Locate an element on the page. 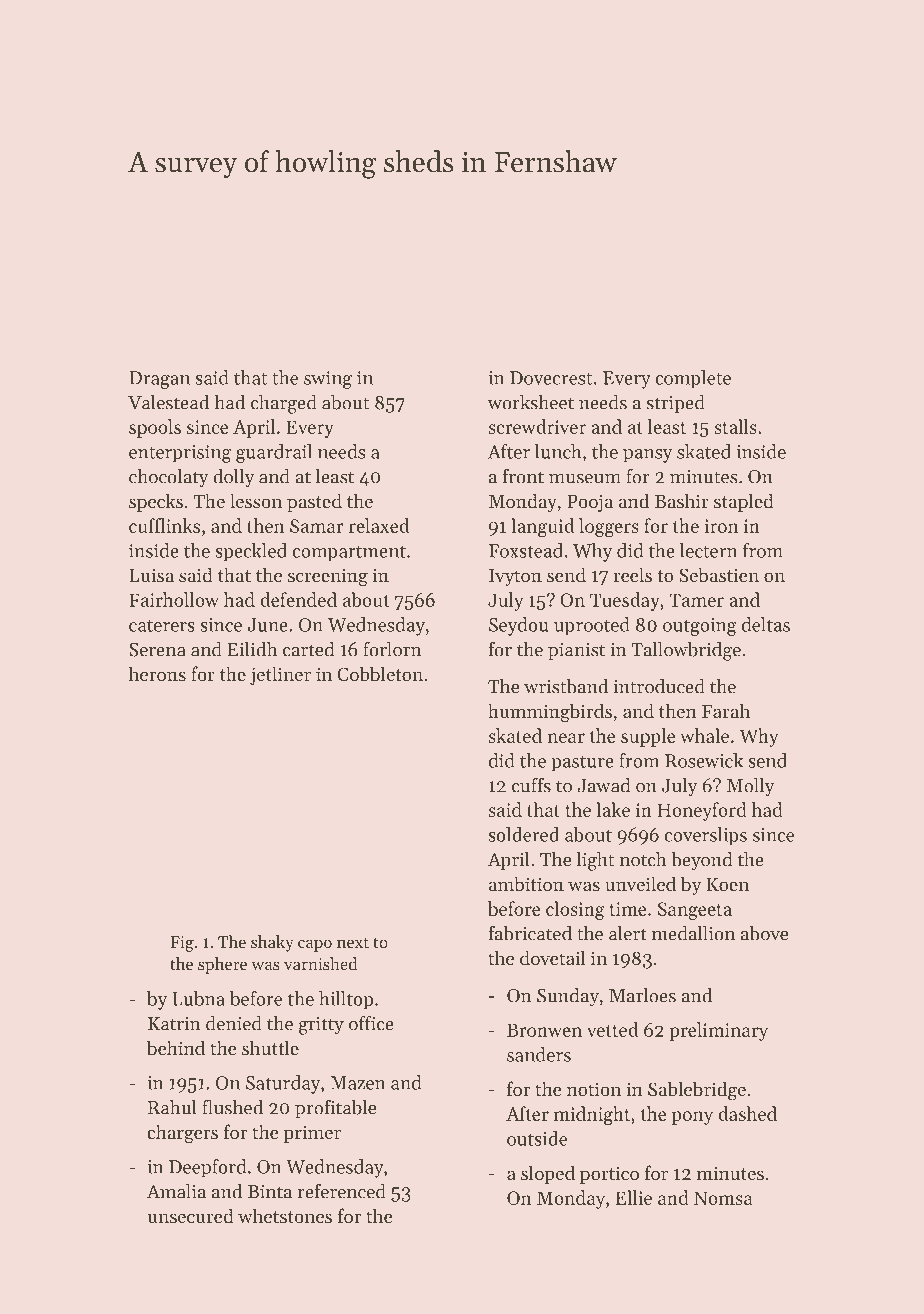 The width and height of the image is (924, 1314). Marloes is located at coordinates (642, 995).
